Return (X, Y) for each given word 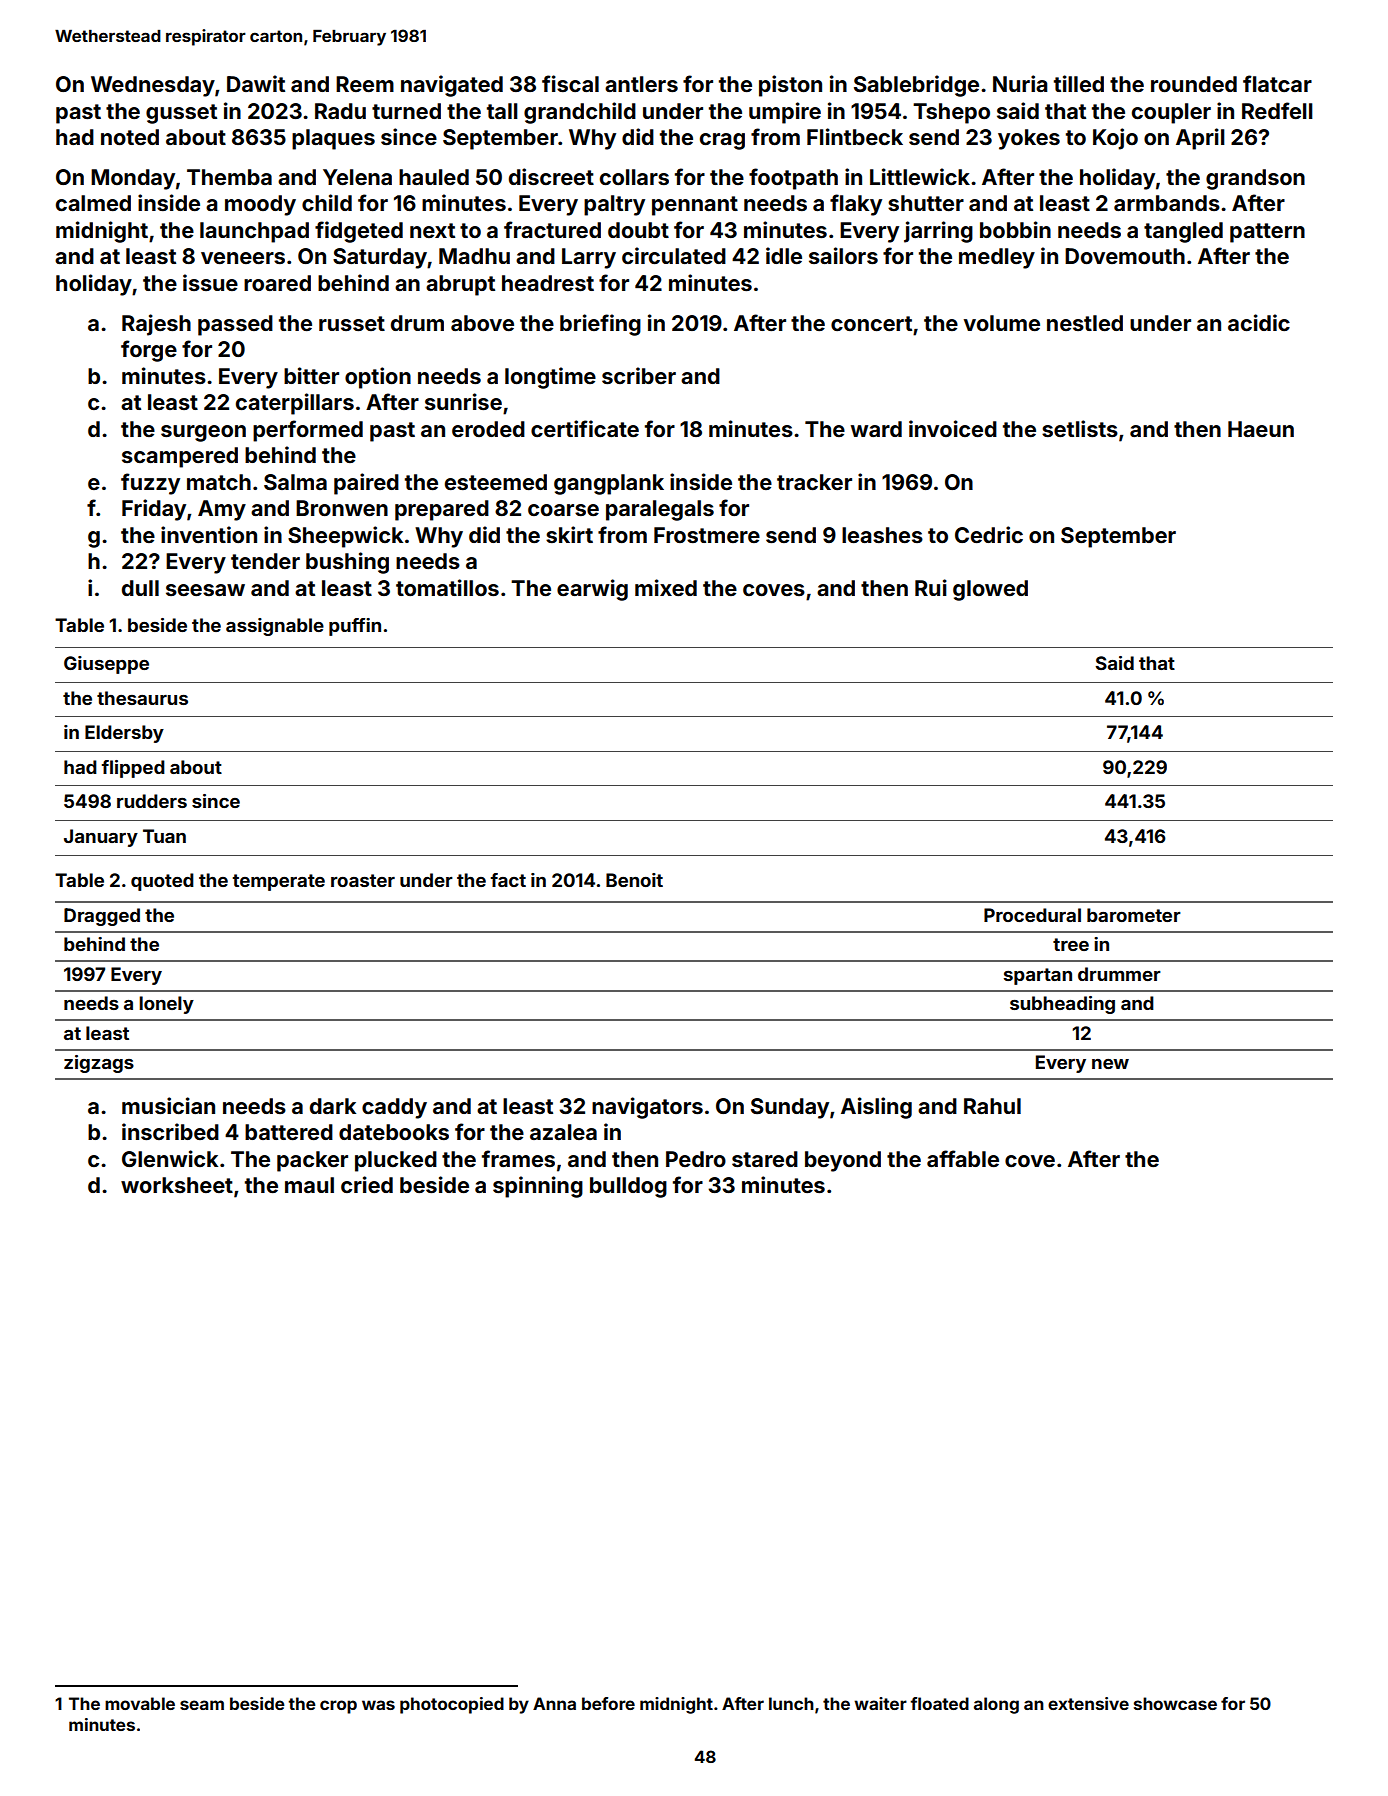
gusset (181, 114)
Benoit (634, 880)
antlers (641, 84)
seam (202, 1705)
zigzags (99, 1064)
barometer (1134, 915)
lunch (791, 1703)
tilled (1079, 83)
